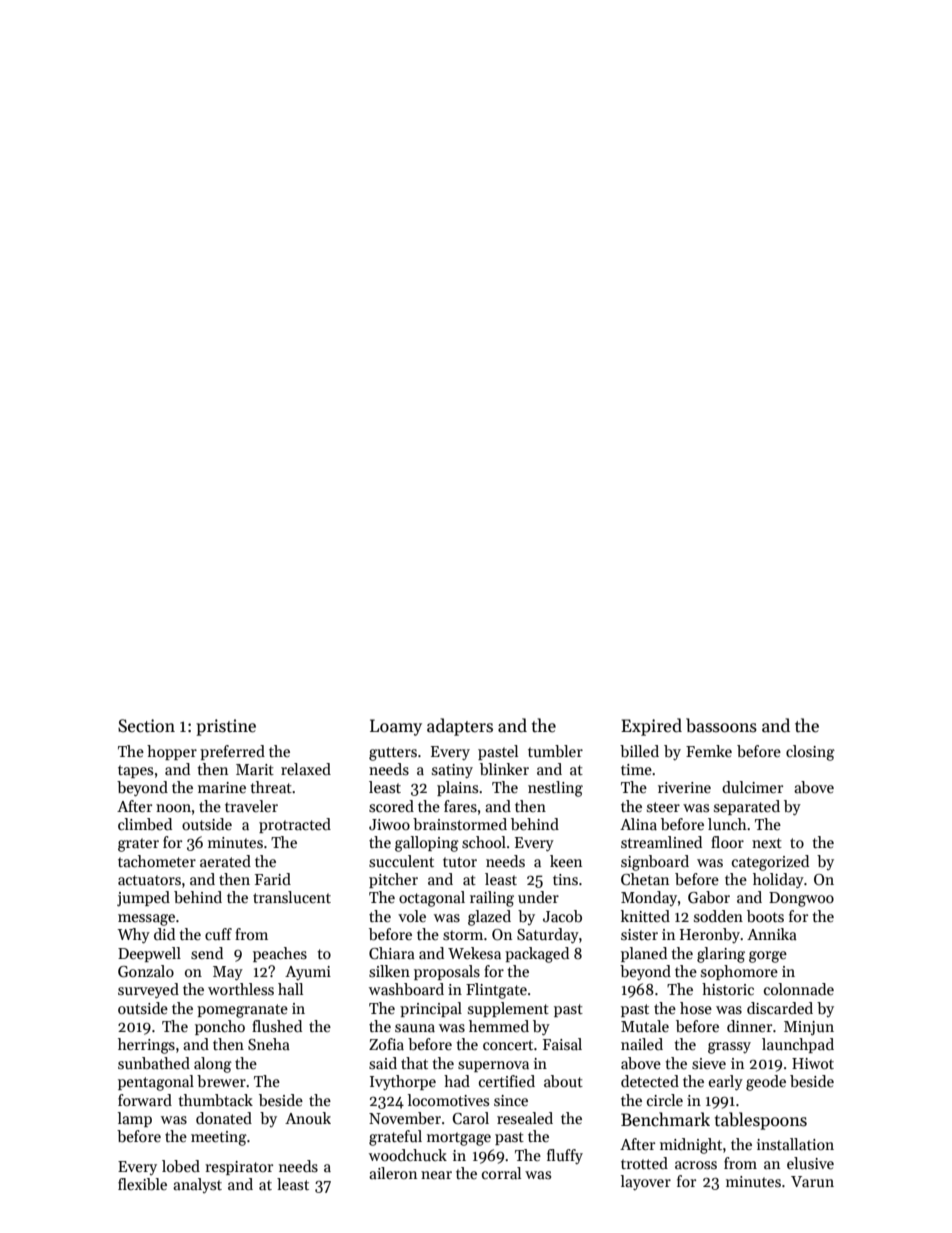 The image size is (952, 1233). I want to click on analyst, so click(197, 1185).
